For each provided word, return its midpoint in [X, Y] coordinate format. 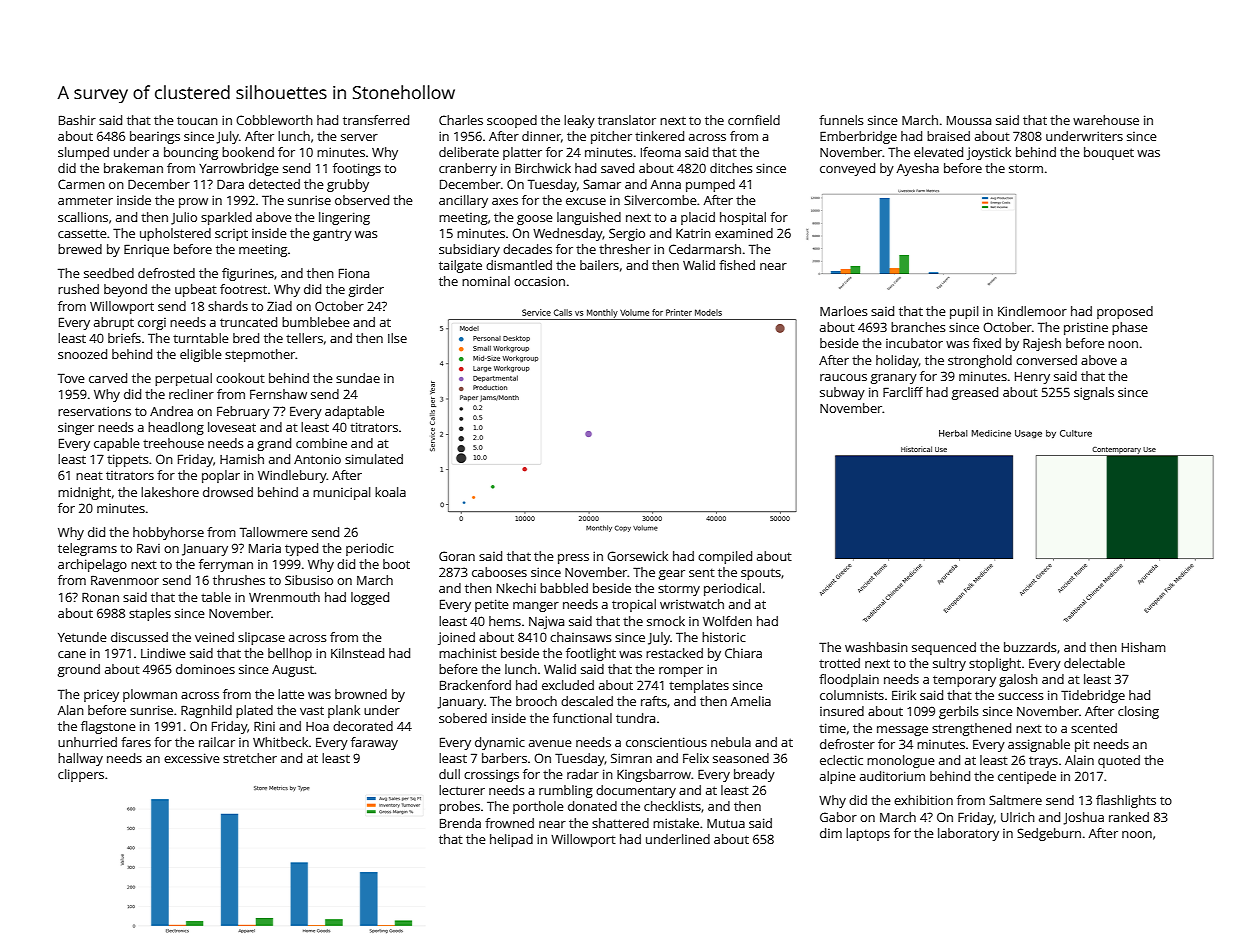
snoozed [82, 354]
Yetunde [82, 637]
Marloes [844, 311]
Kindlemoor [1032, 311]
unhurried [87, 742]
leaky [579, 121]
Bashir [77, 120]
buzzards [1030, 647]
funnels [841, 120]
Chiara [743, 653]
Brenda [460, 823]
